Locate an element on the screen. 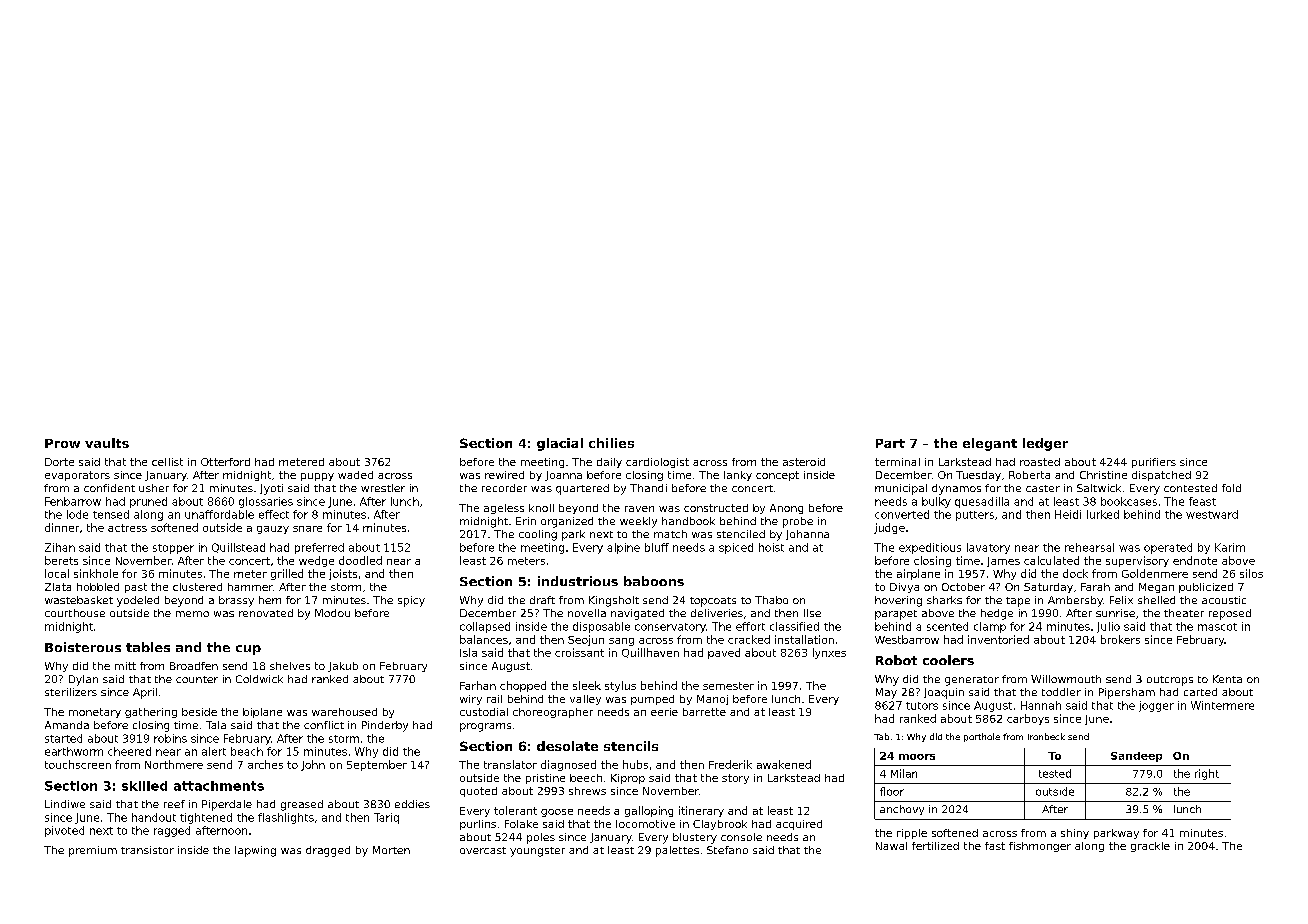 The height and width of the screenshot is (924, 1308). conflict is located at coordinates (324, 725).
